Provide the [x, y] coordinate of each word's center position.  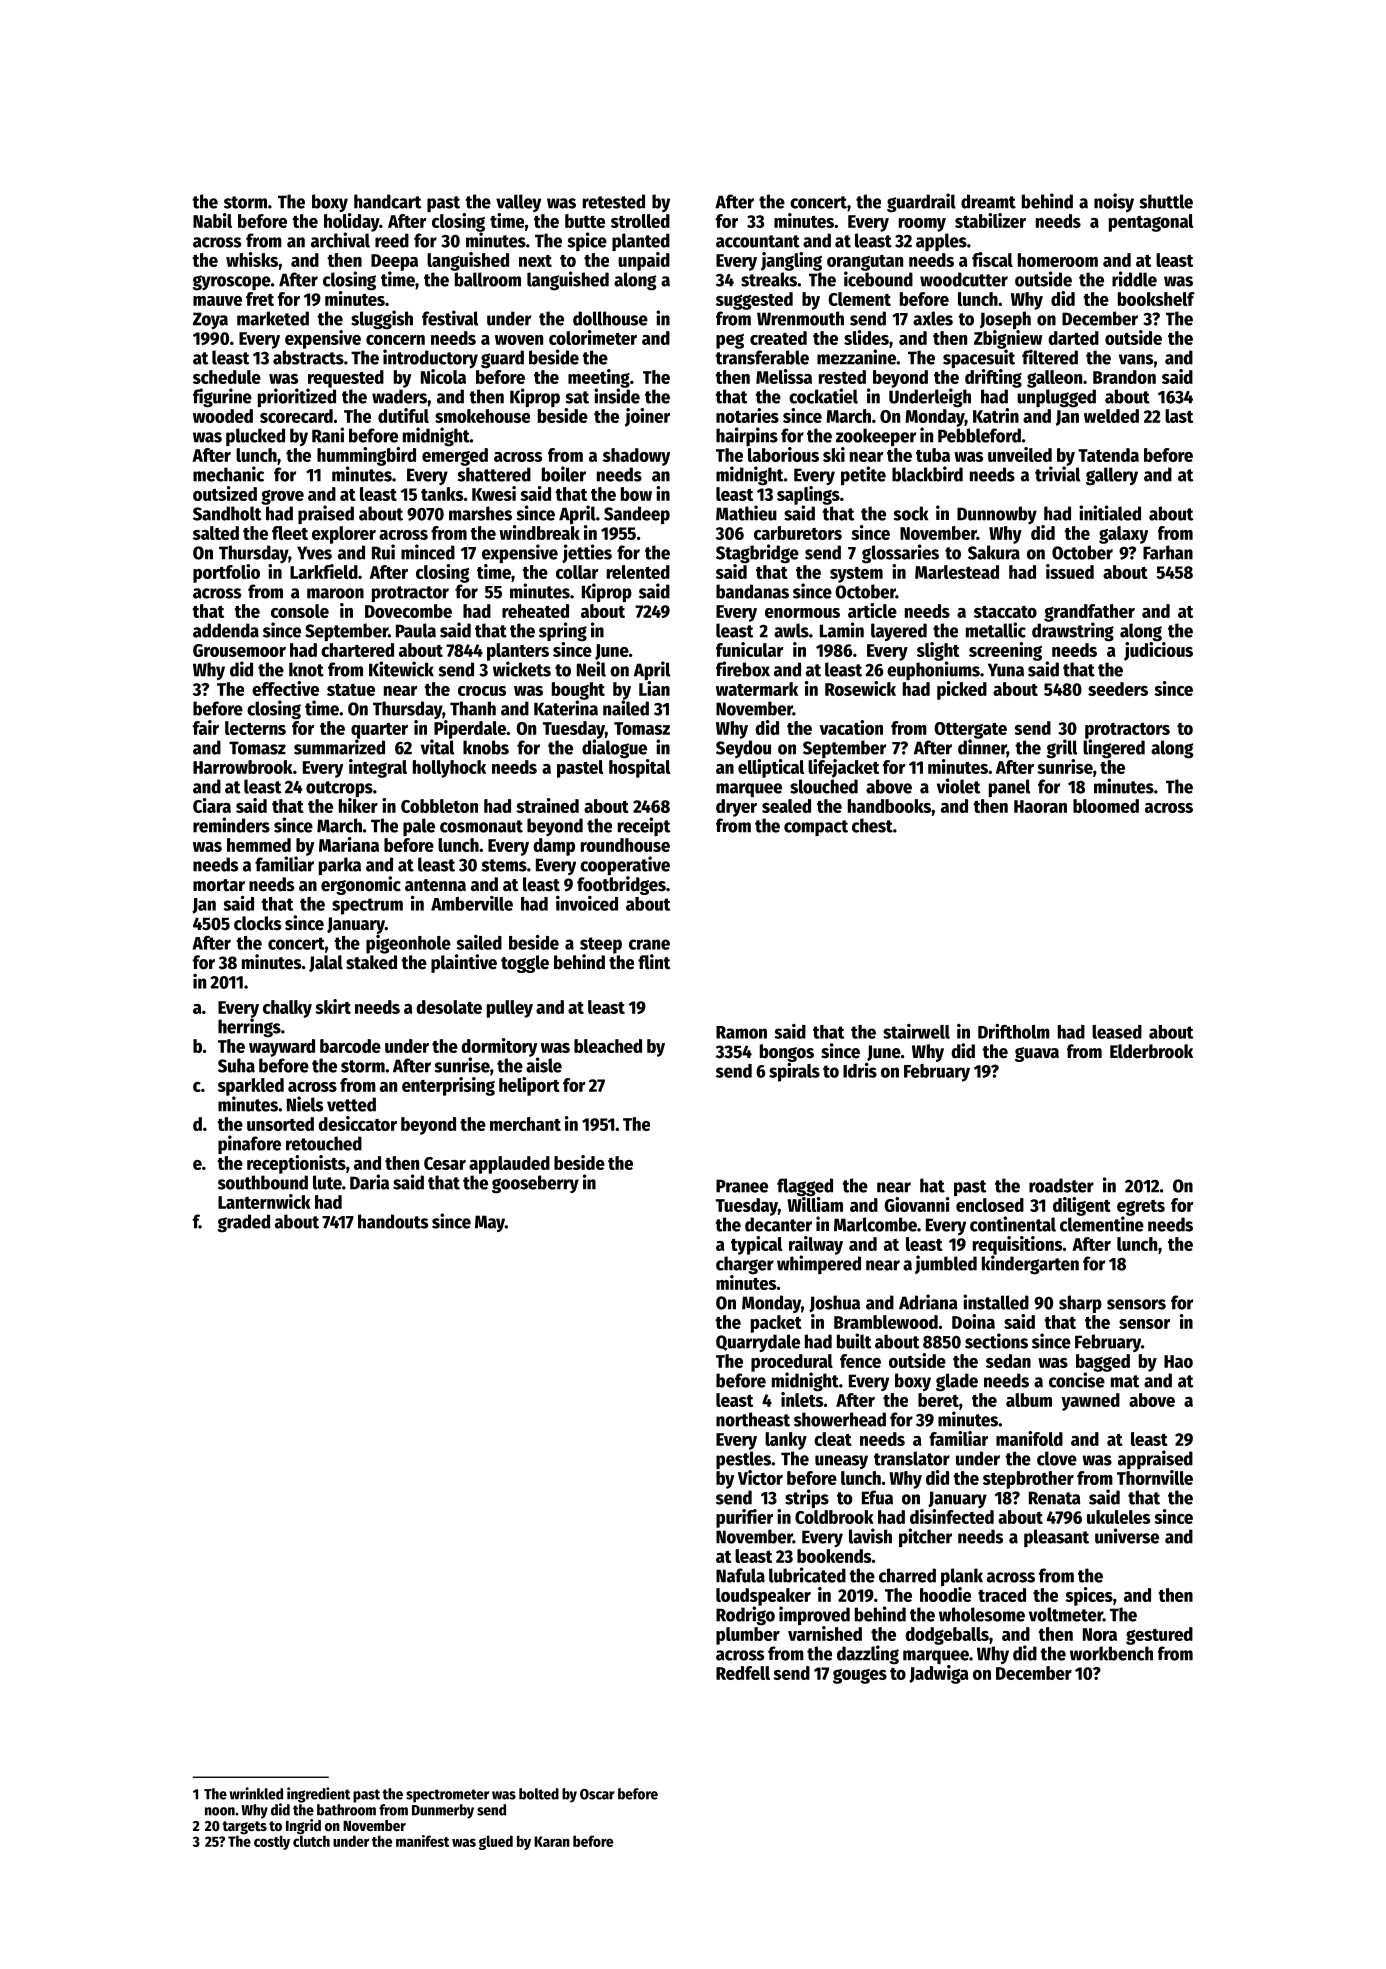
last [1179, 416]
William [815, 1204]
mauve [217, 301]
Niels [305, 1104]
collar [577, 572]
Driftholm [1014, 1031]
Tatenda [1108, 455]
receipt [644, 826]
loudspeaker [763, 1597]
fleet [290, 533]
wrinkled [256, 1793]
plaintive [464, 963]
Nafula [740, 1575]
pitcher [925, 1537]
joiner [647, 417]
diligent [1082, 1206]
